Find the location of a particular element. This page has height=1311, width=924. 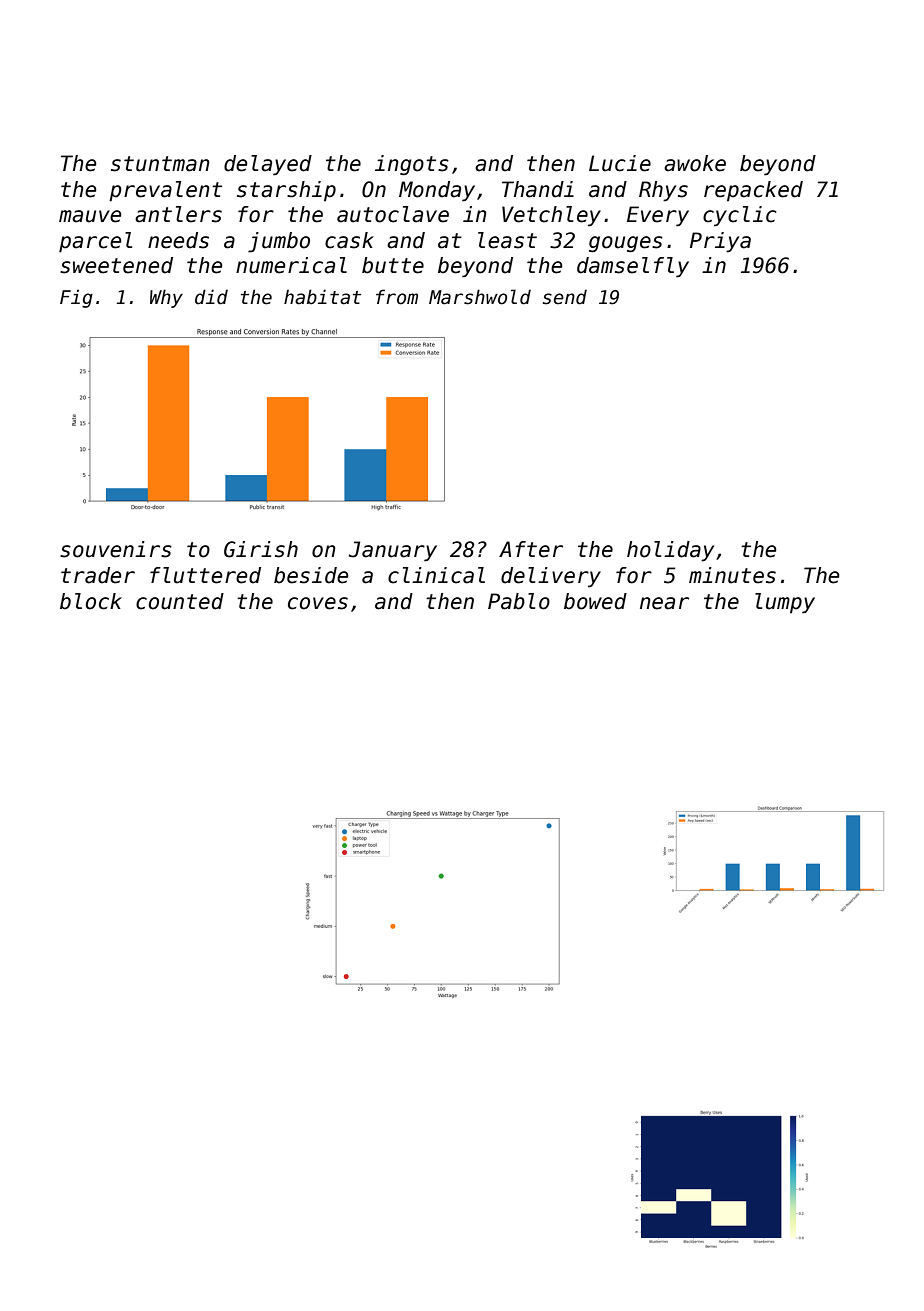

send is located at coordinates (565, 297).
